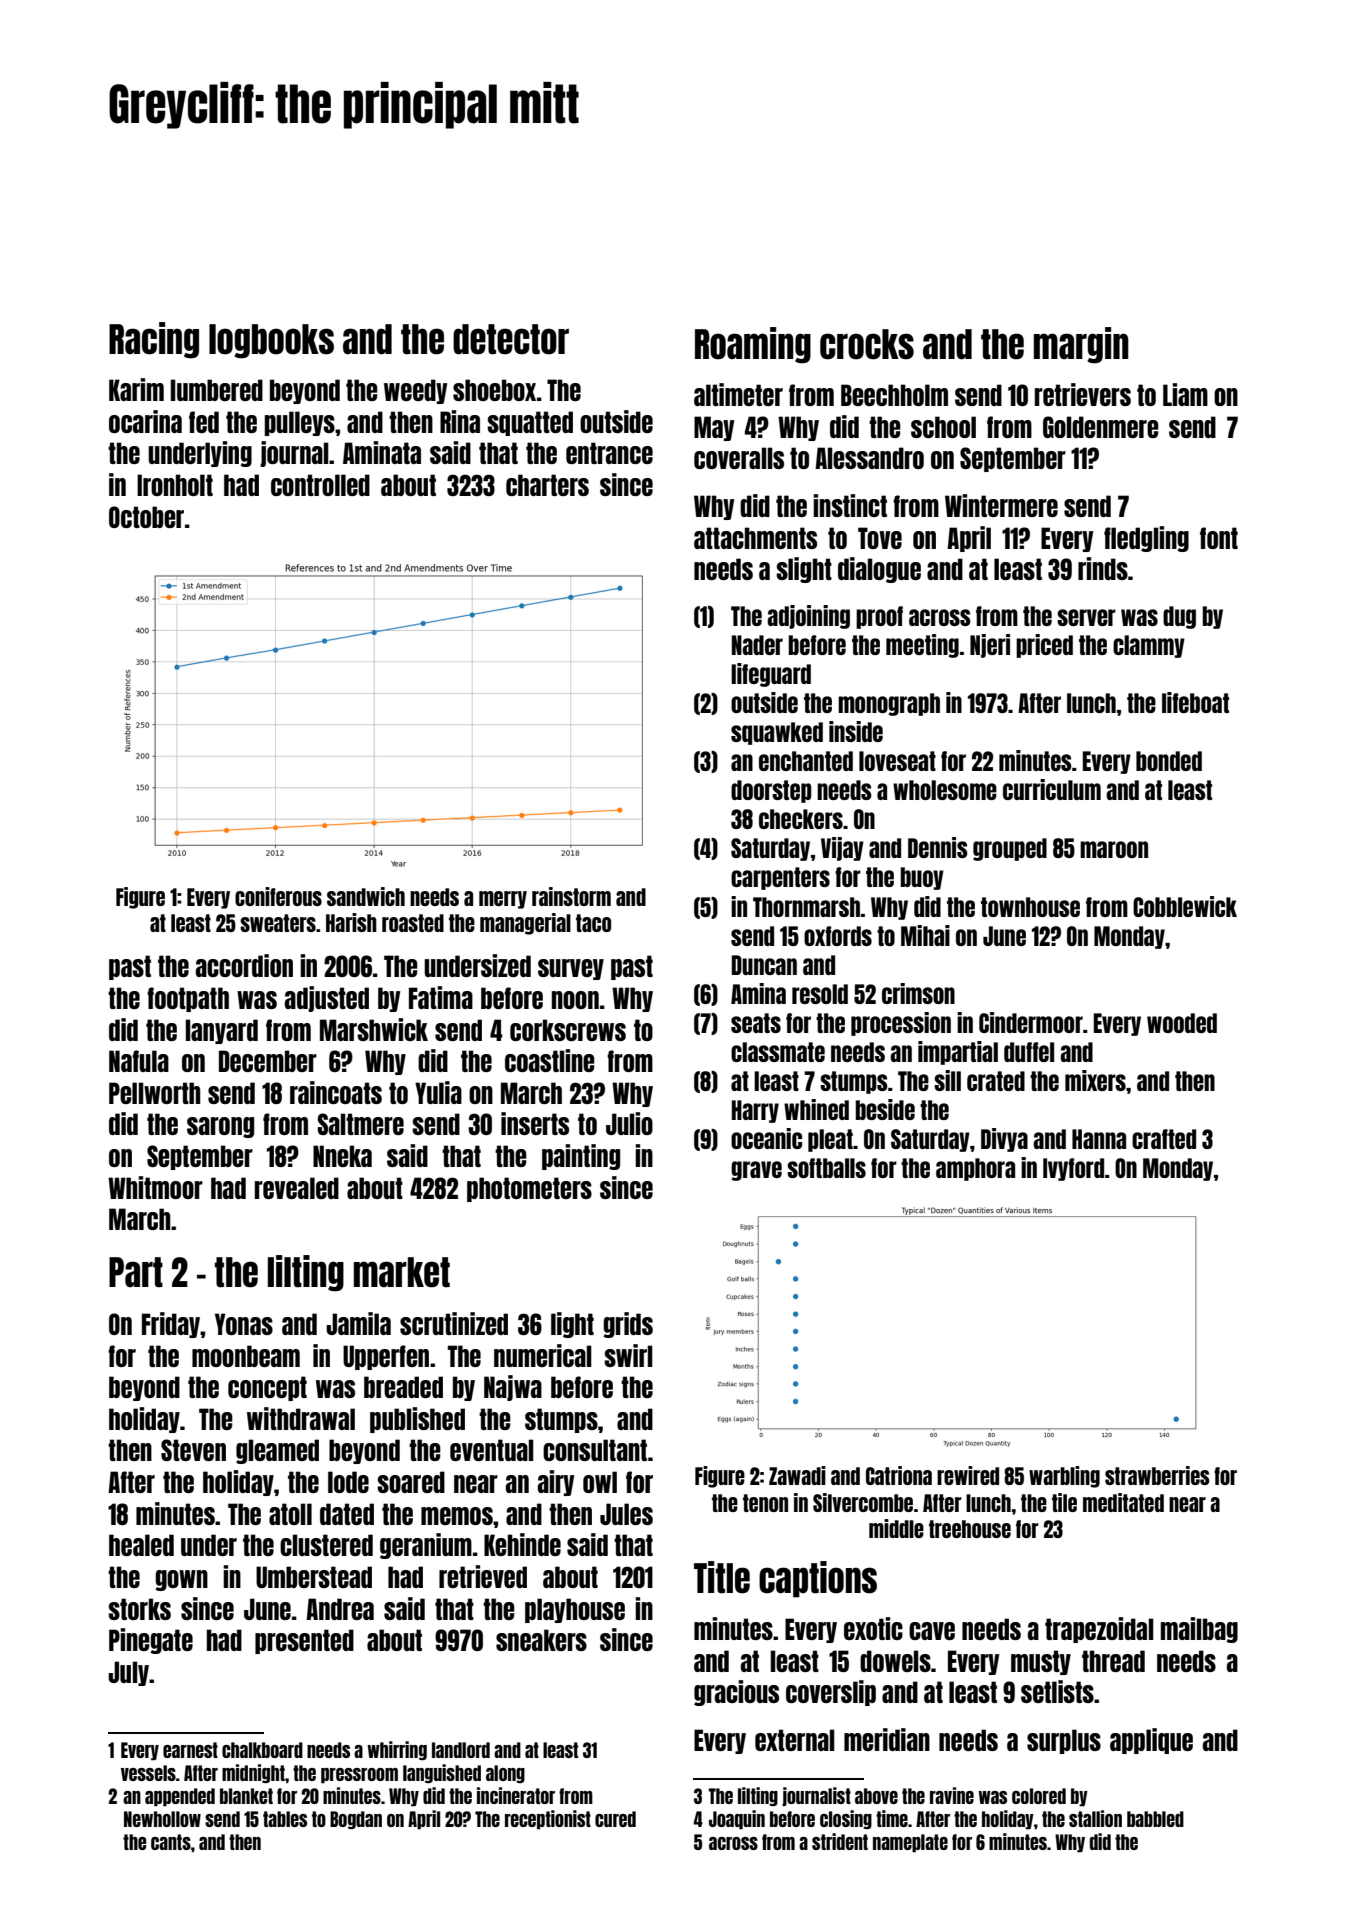 Image resolution: width=1347 pixels, height=1905 pixels. What do you see at coordinates (777, 733) in the screenshot?
I see `squawked` at bounding box center [777, 733].
